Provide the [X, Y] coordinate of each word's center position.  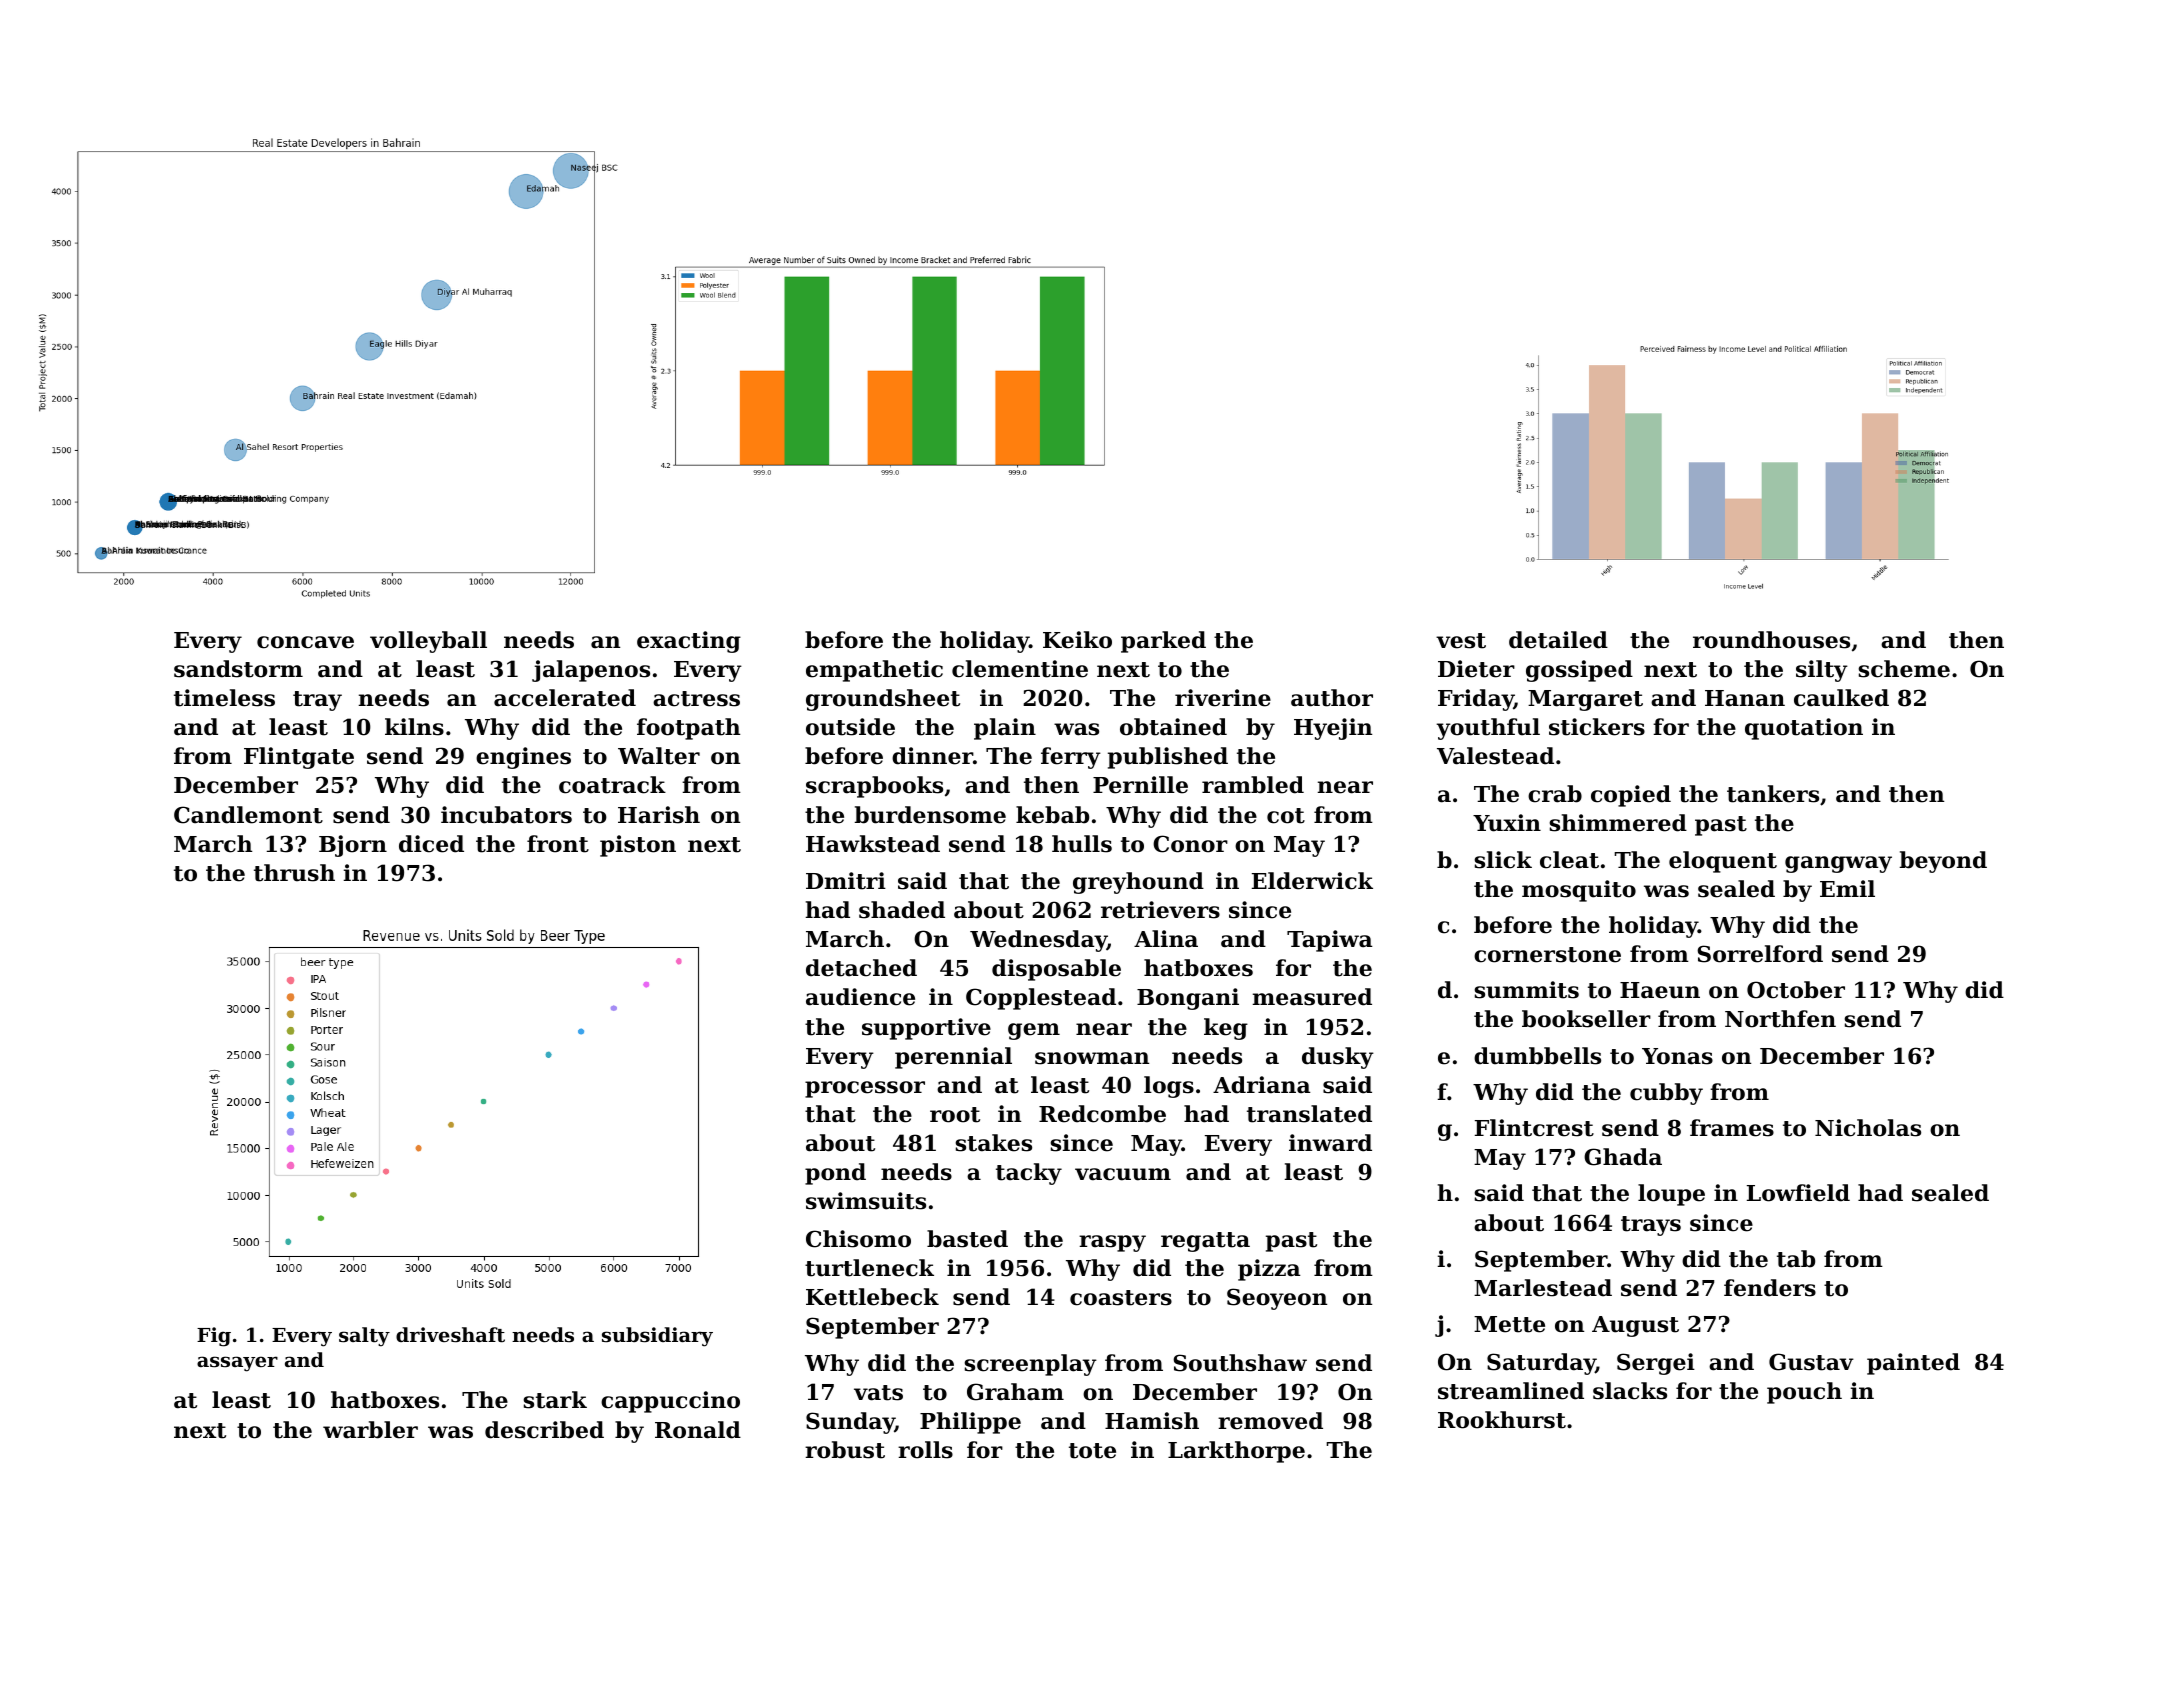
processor [865, 1089]
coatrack [612, 785]
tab [1796, 1259]
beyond [1943, 862]
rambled [1253, 785]
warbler [370, 1430]
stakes [993, 1143]
